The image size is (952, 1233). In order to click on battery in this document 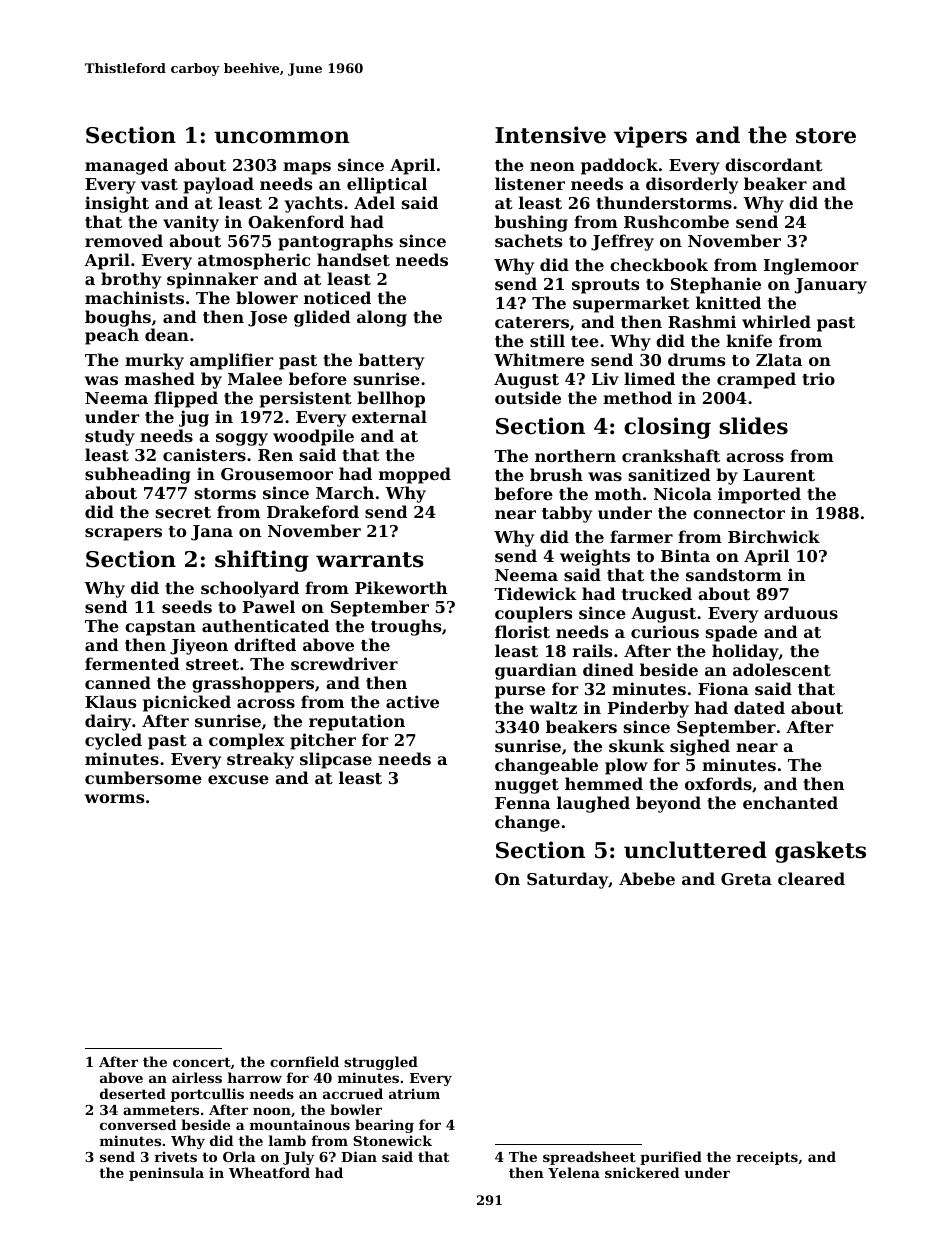, I will do `click(391, 361)`.
